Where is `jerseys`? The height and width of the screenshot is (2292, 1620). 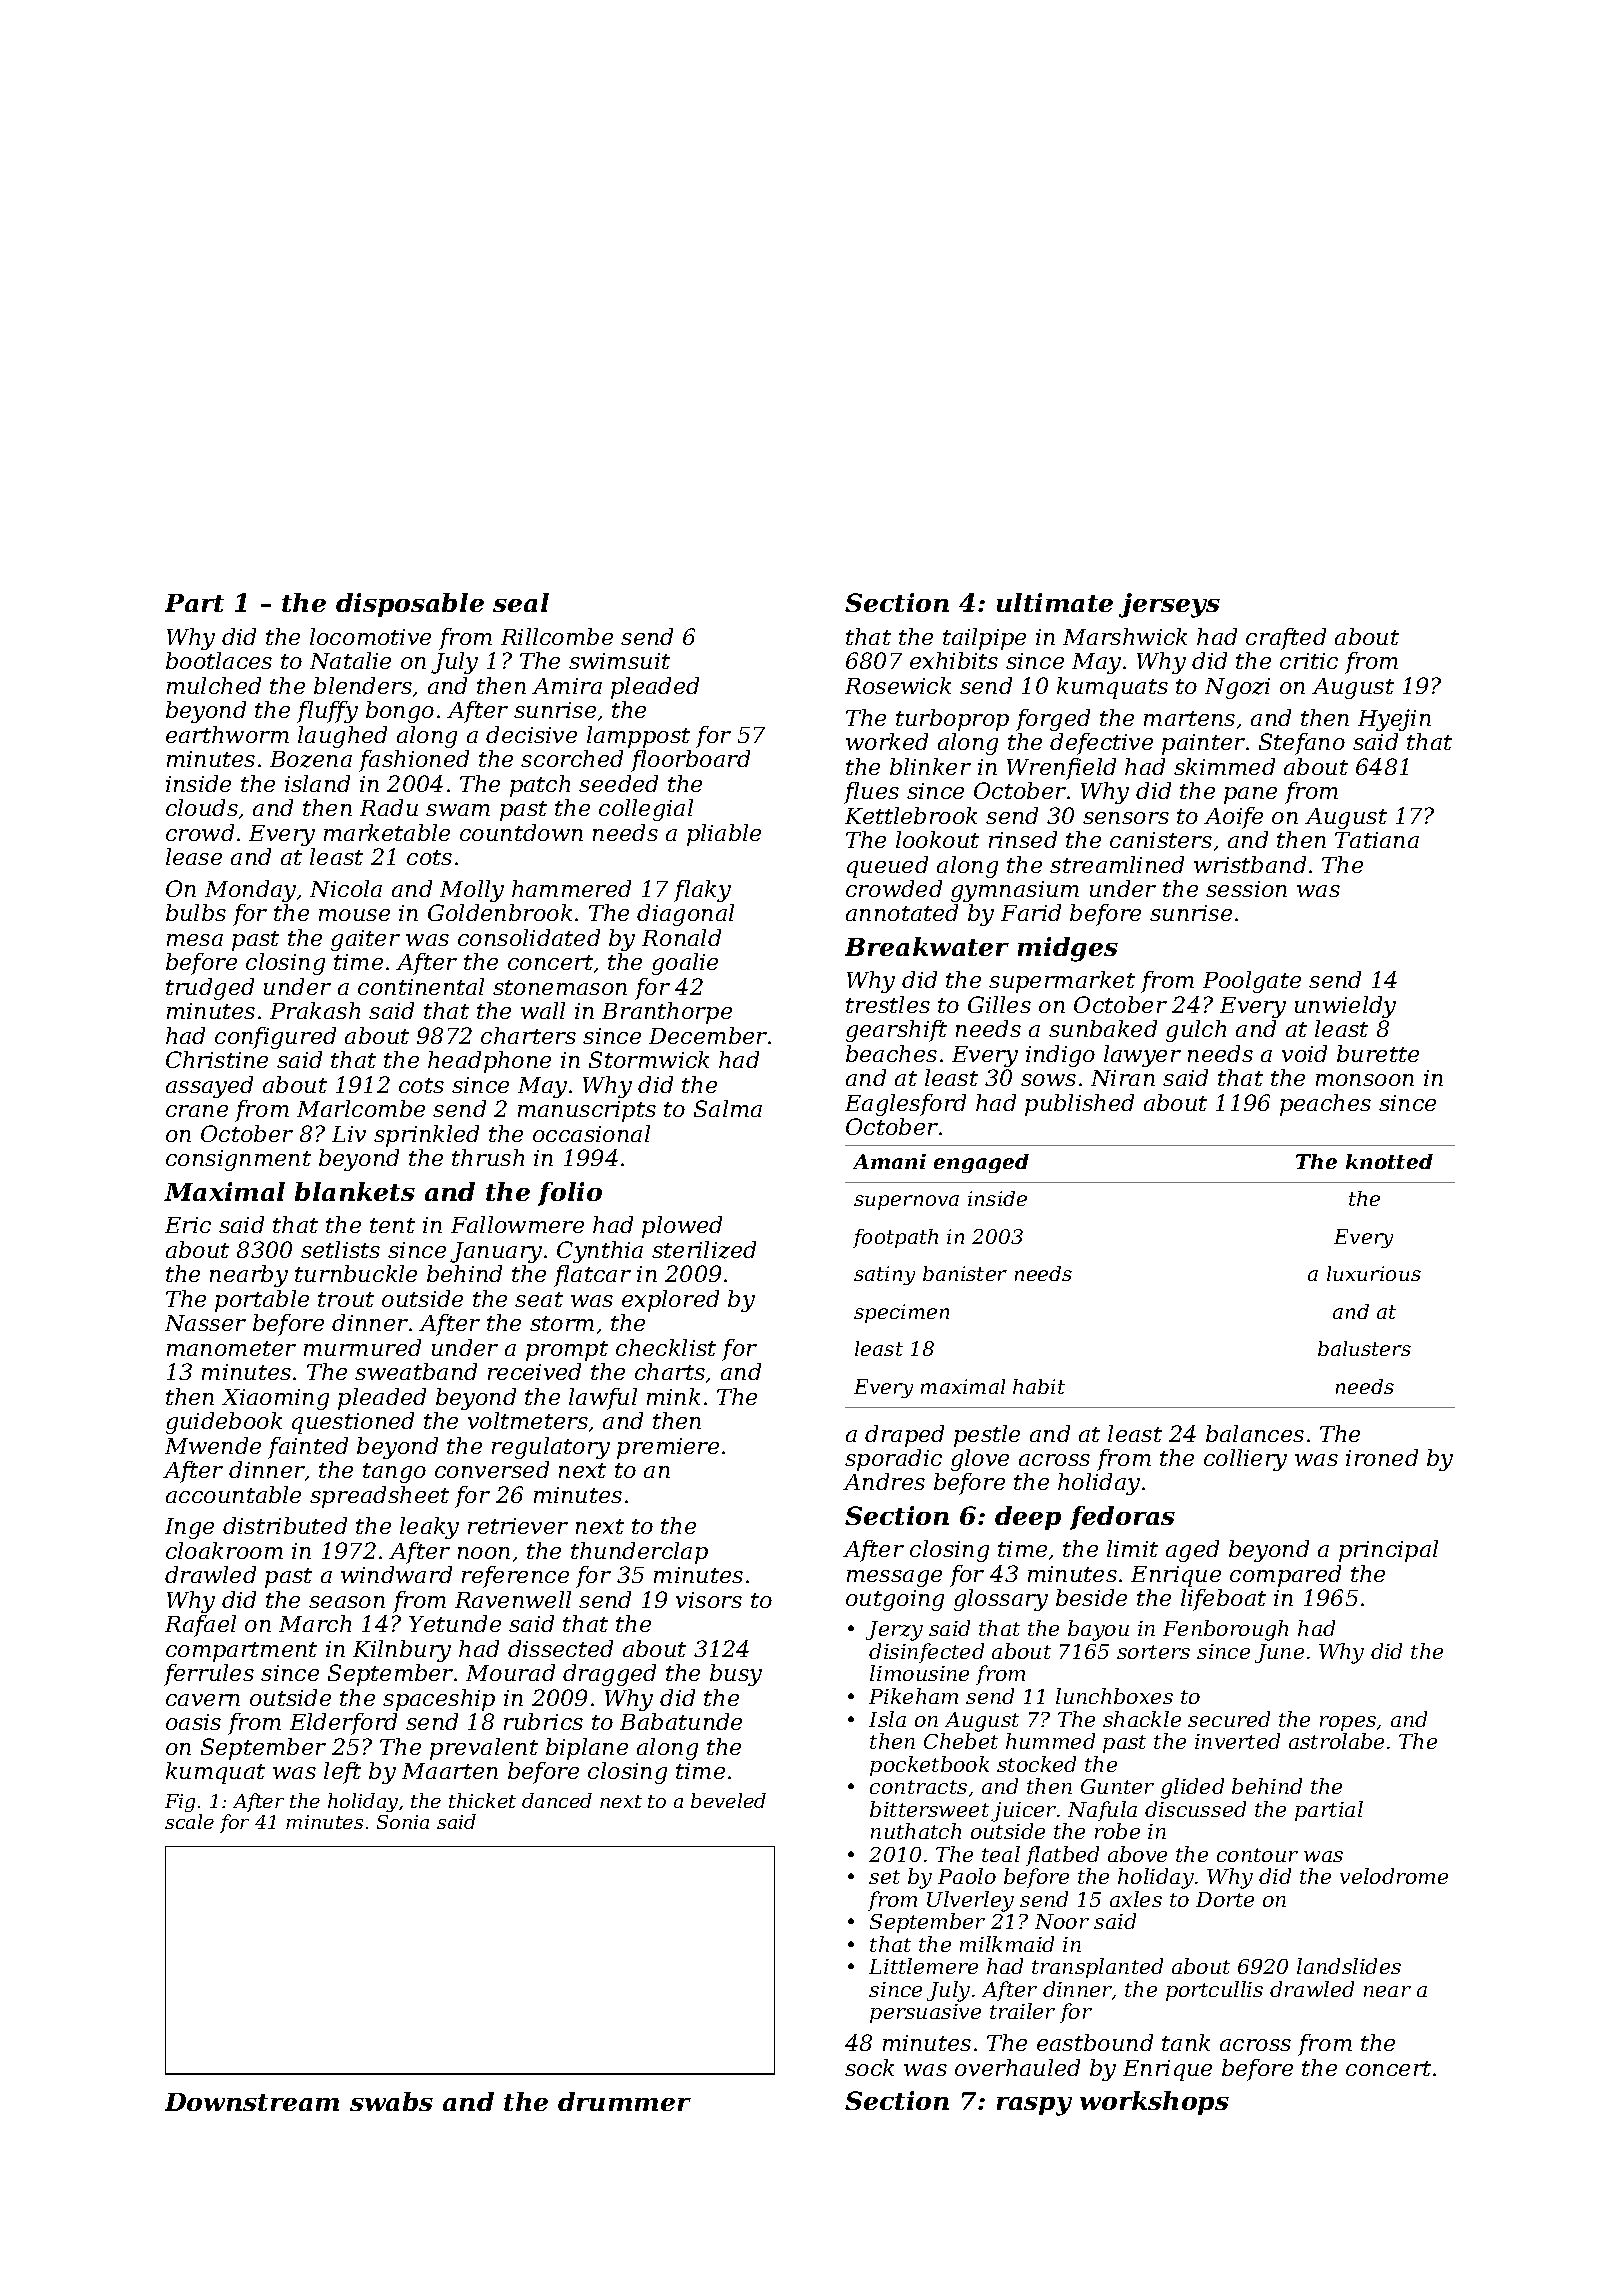
jerseys is located at coordinates (1169, 605).
